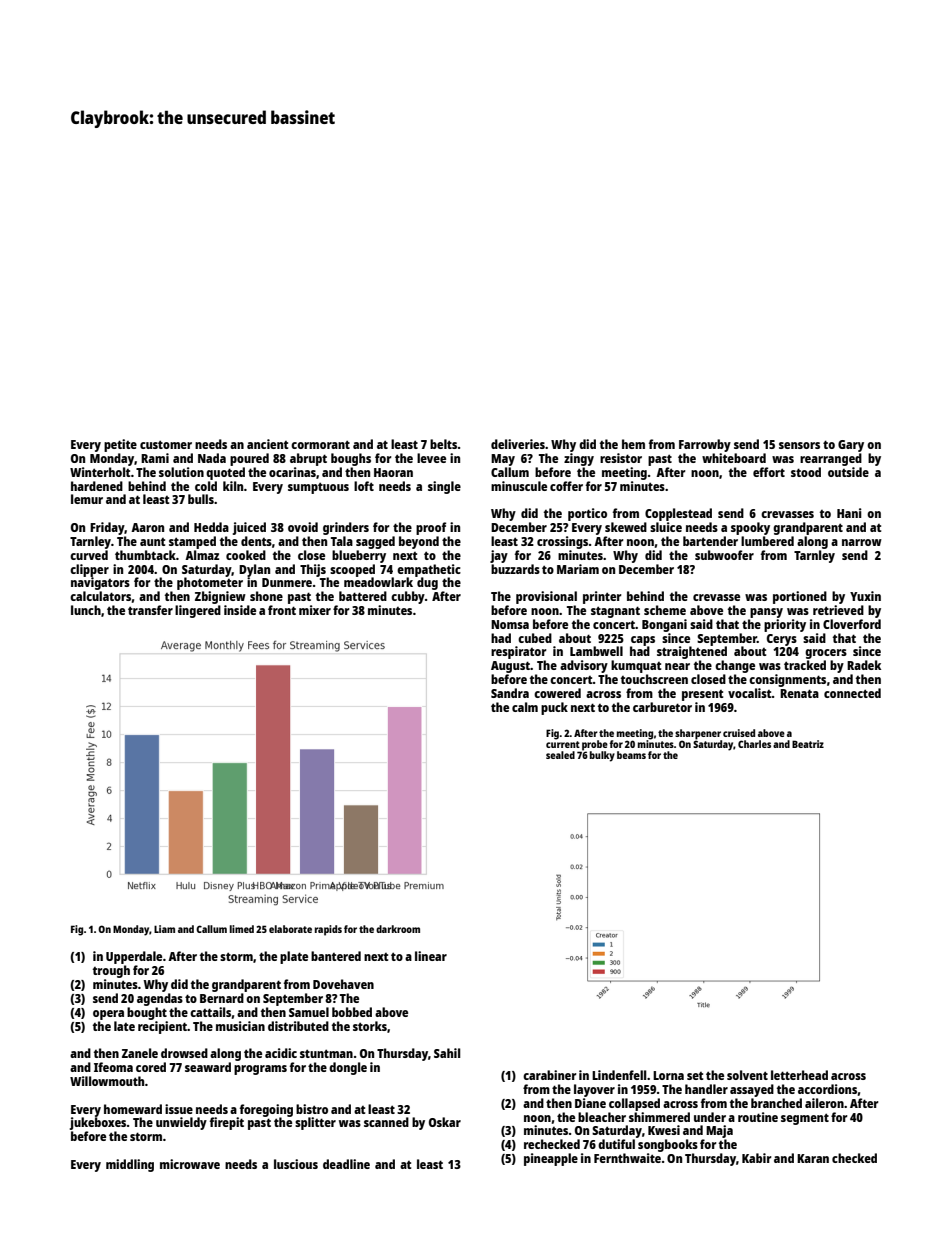  What do you see at coordinates (87, 499) in the document?
I see `lemur` at bounding box center [87, 499].
